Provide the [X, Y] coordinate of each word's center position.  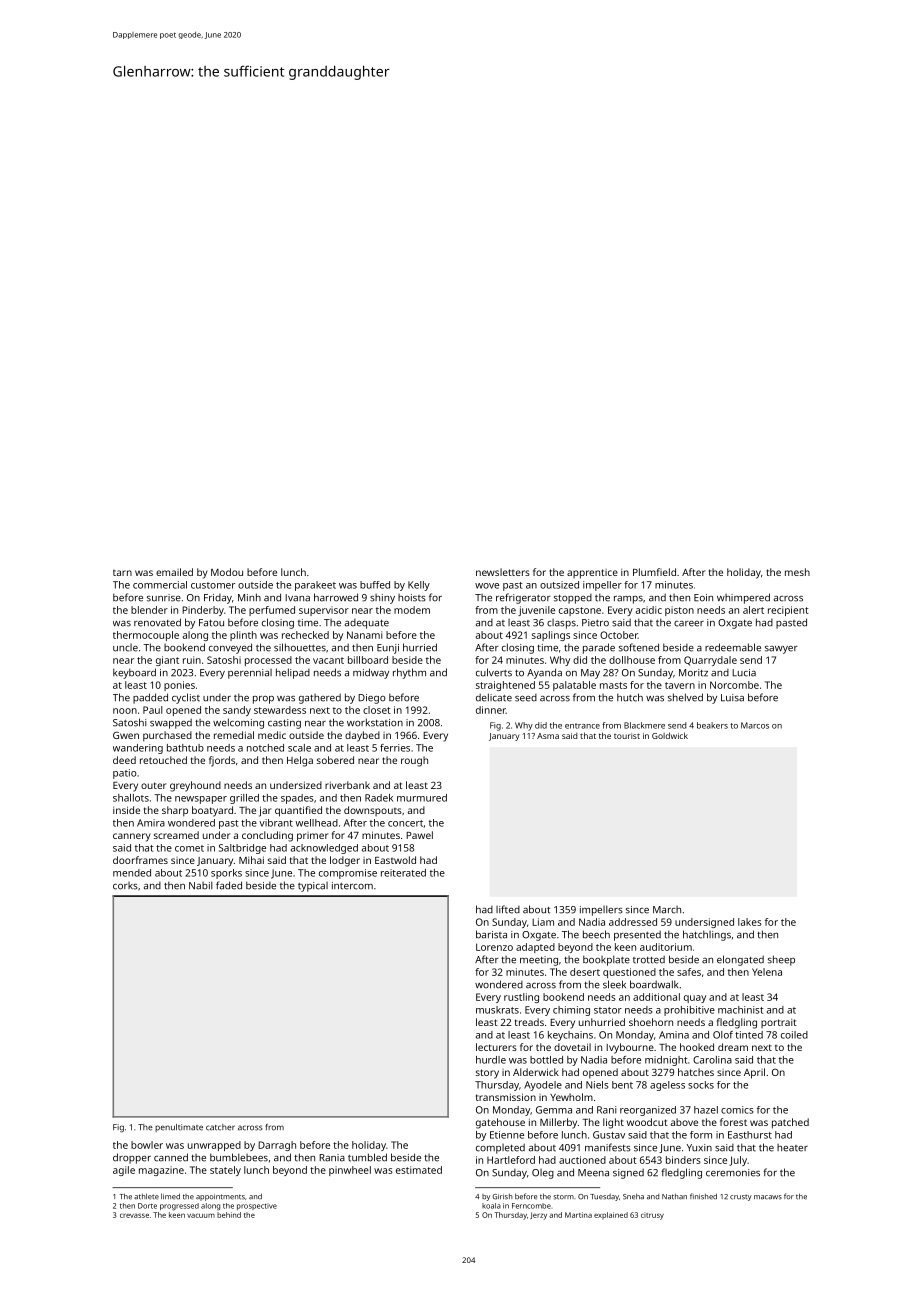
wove [487, 586]
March [667, 910]
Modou [227, 572]
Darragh [277, 1146]
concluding [267, 836]
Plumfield [654, 572]
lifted [508, 909]
